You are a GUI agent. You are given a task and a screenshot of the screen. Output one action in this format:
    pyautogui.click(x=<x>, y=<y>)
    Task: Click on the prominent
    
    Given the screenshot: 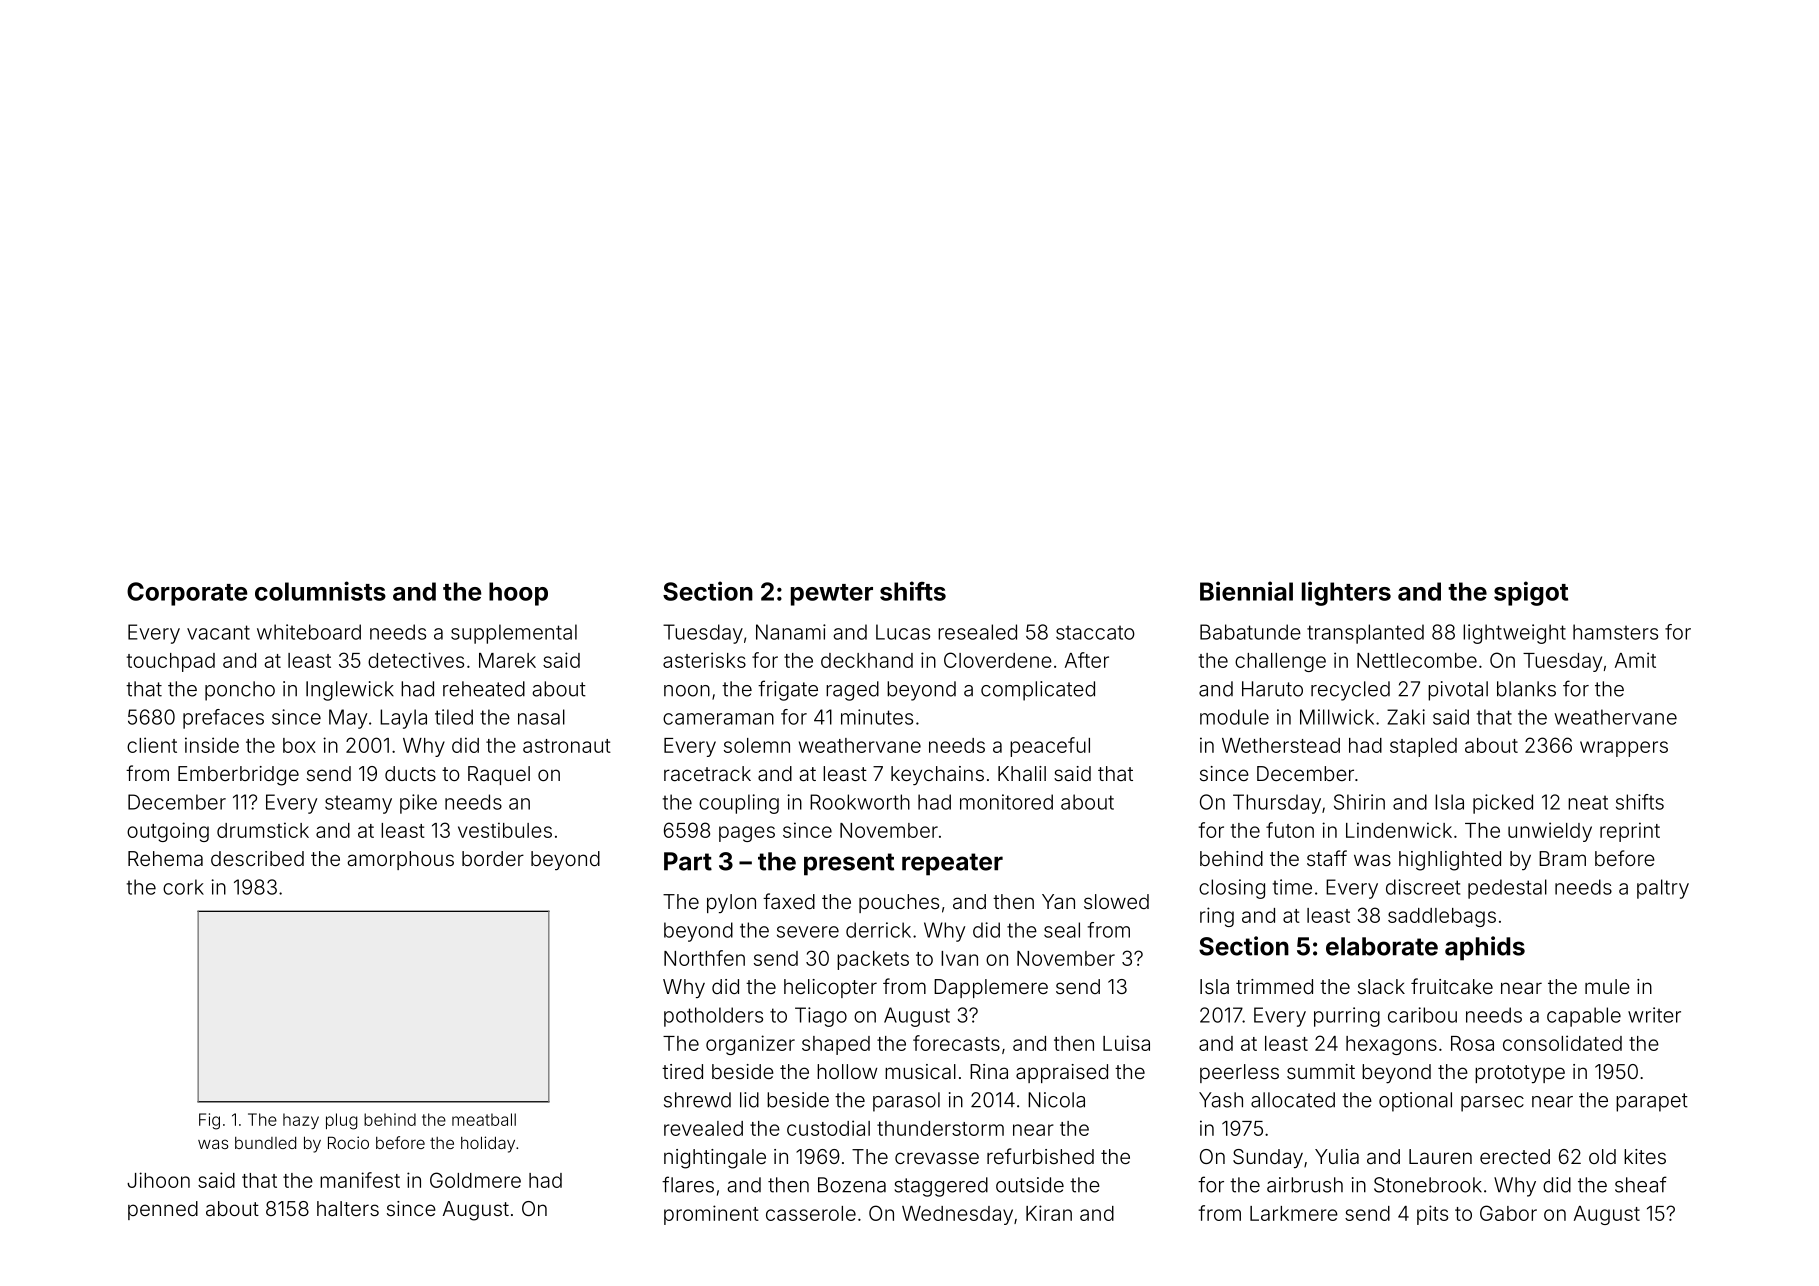 What is the action you would take?
    pyautogui.click(x=711, y=1215)
